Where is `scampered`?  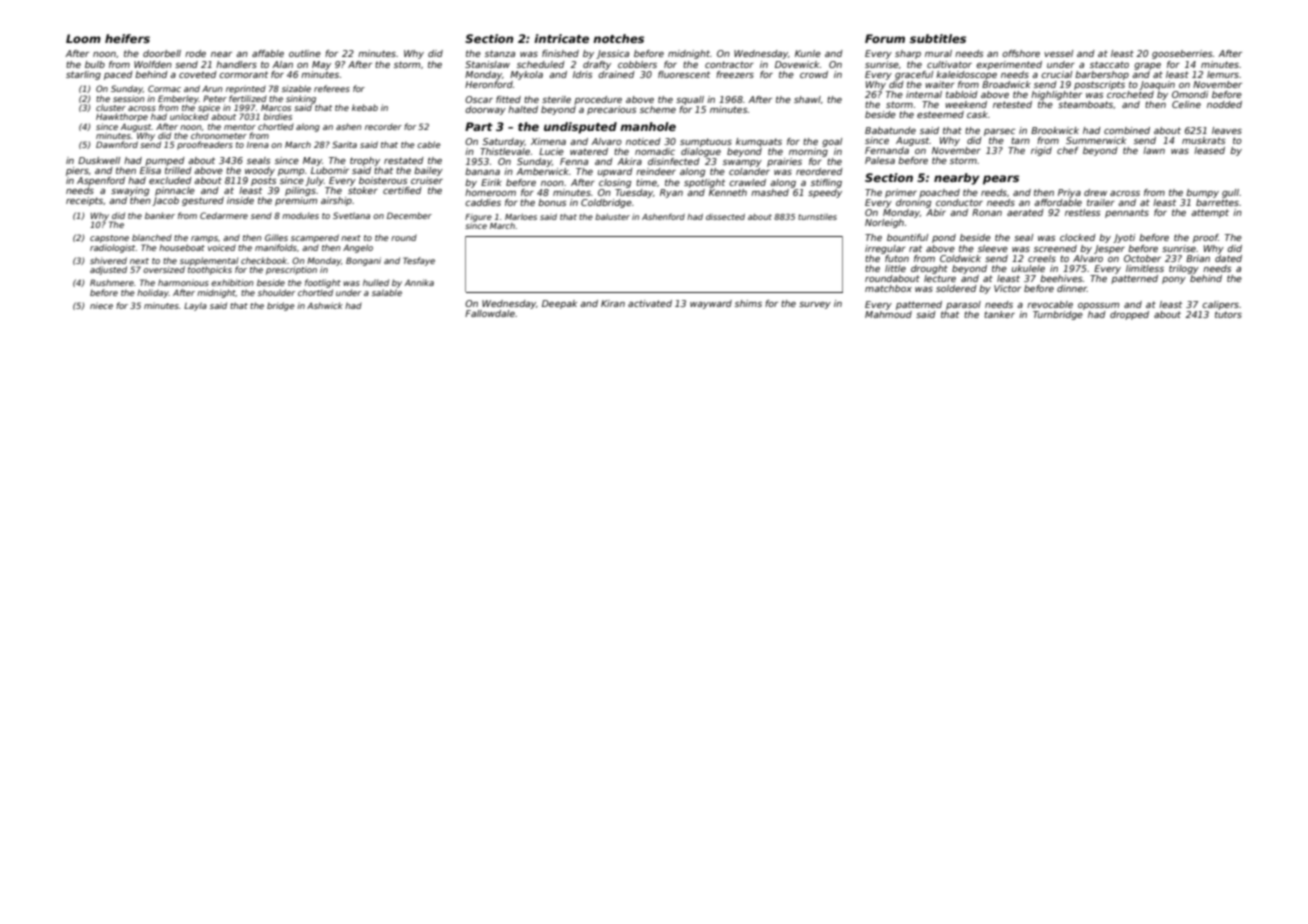 scampered is located at coordinates (315, 238).
